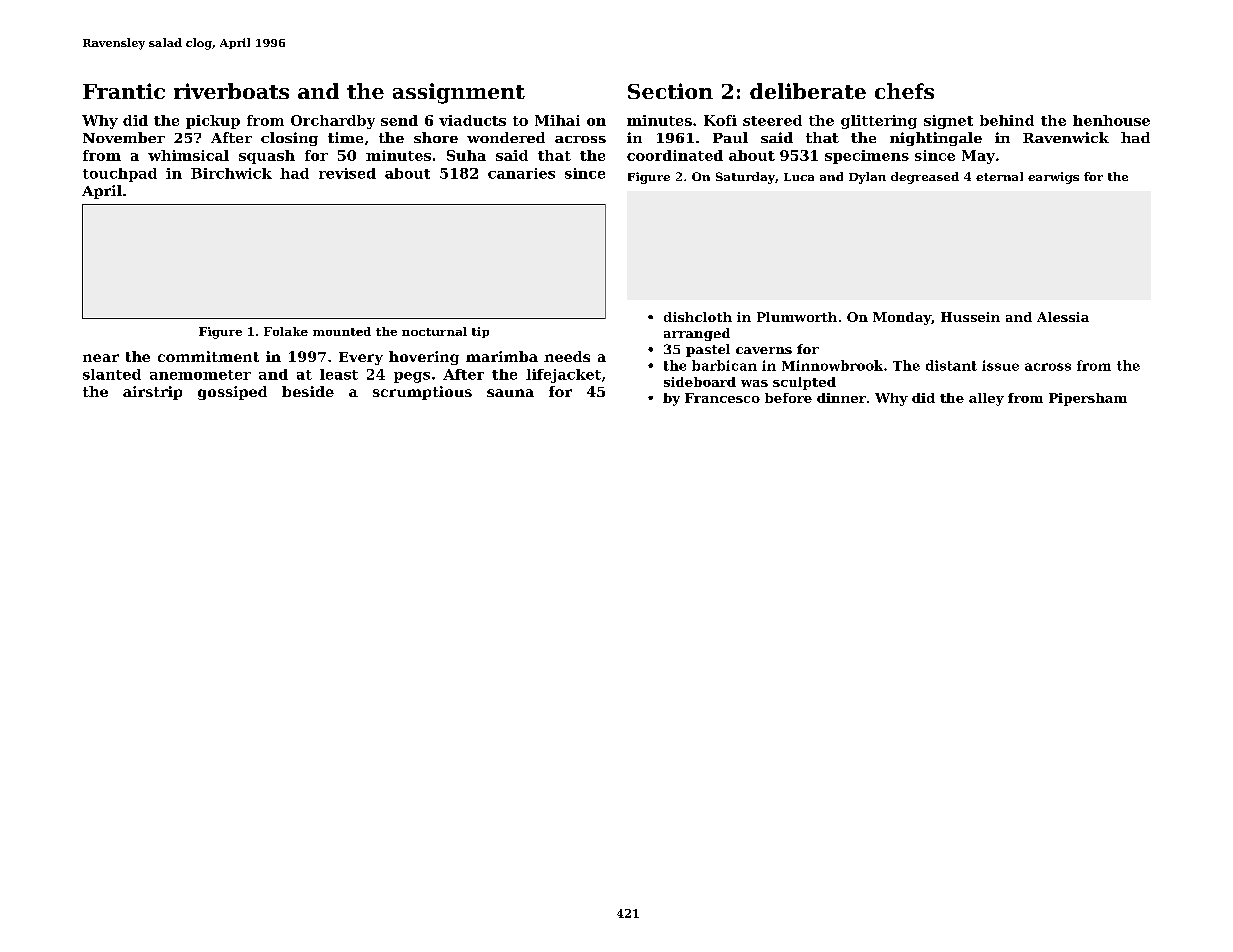 The image size is (1233, 952). What do you see at coordinates (670, 91) in the page?
I see `Section` at bounding box center [670, 91].
